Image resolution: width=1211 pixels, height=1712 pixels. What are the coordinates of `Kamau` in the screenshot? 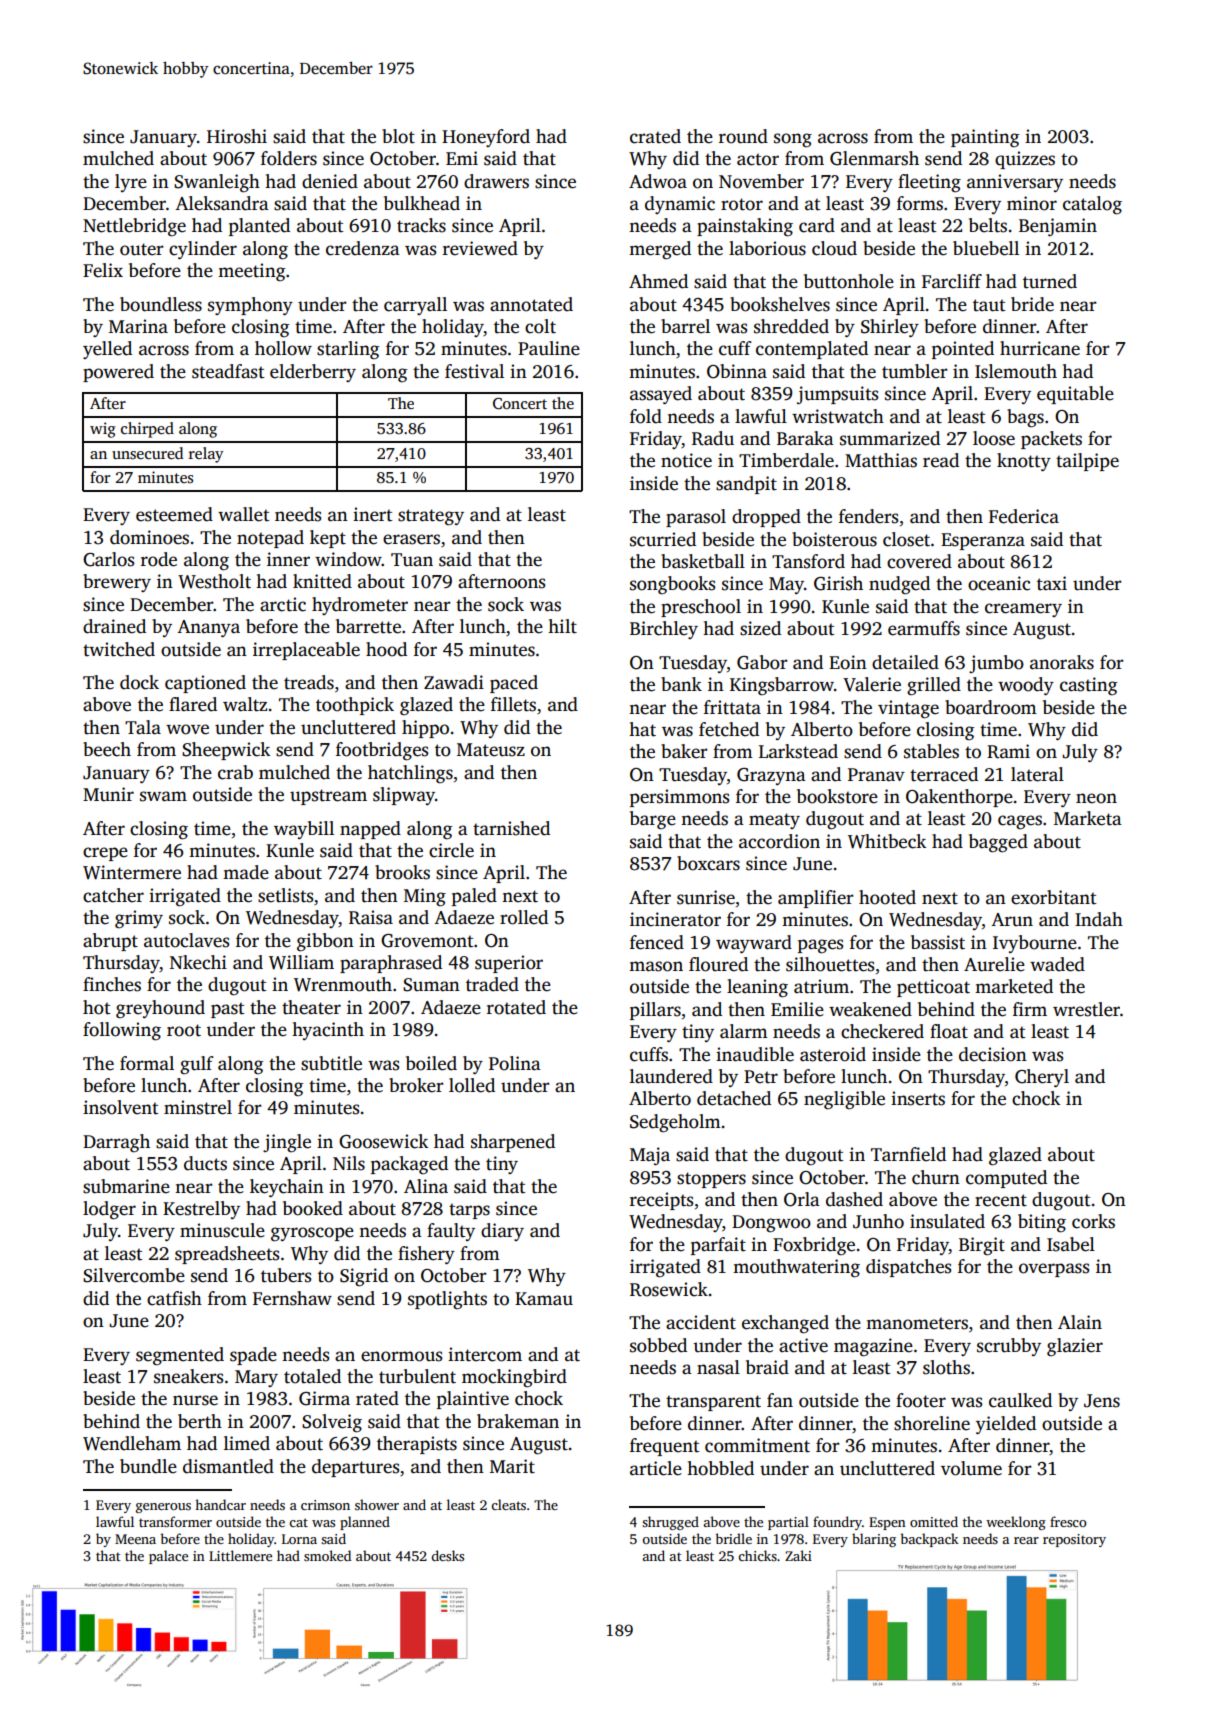 It's located at (544, 1299).
